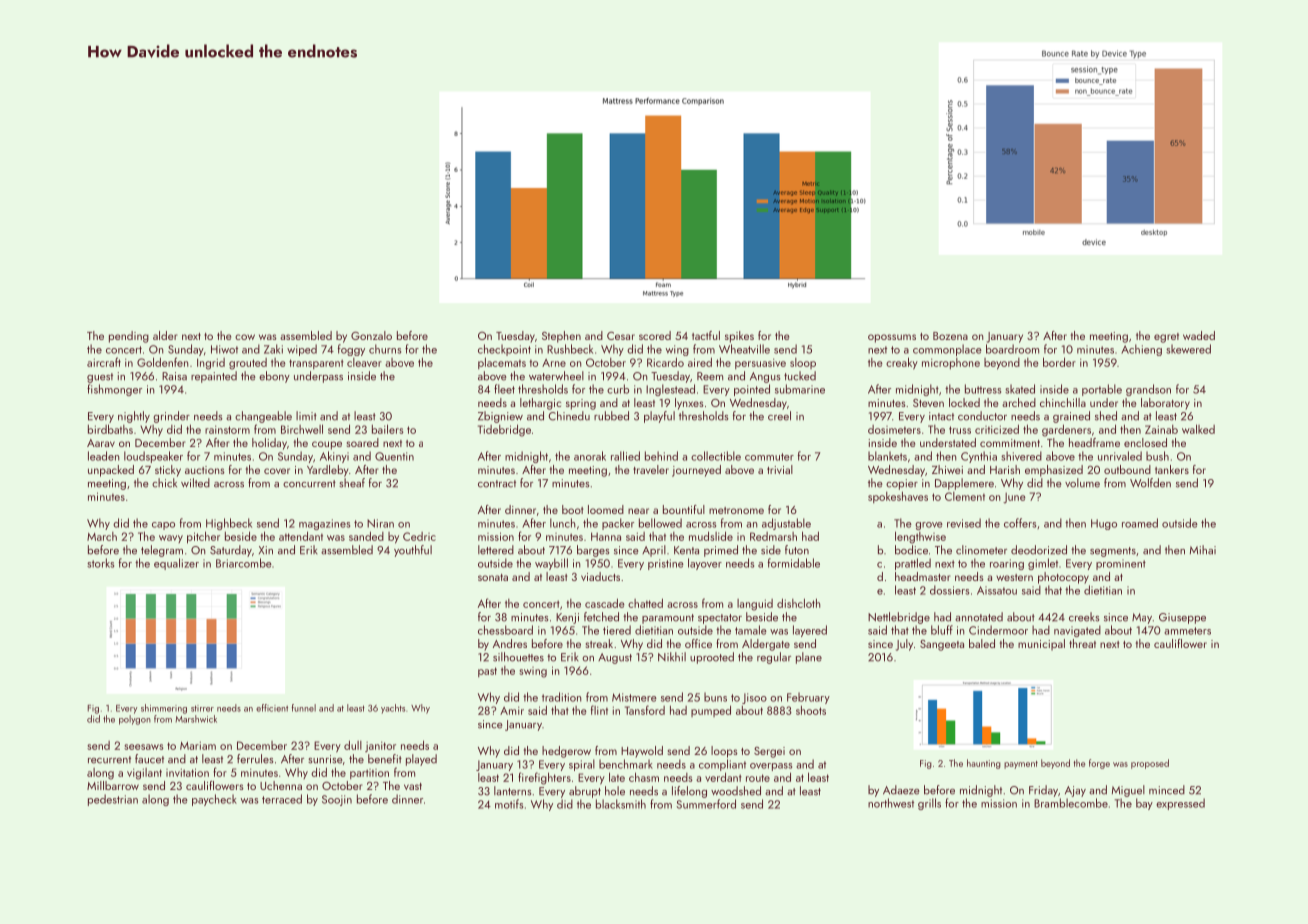  Describe the element at coordinates (214, 800) in the page. I see `paycheck` at that location.
